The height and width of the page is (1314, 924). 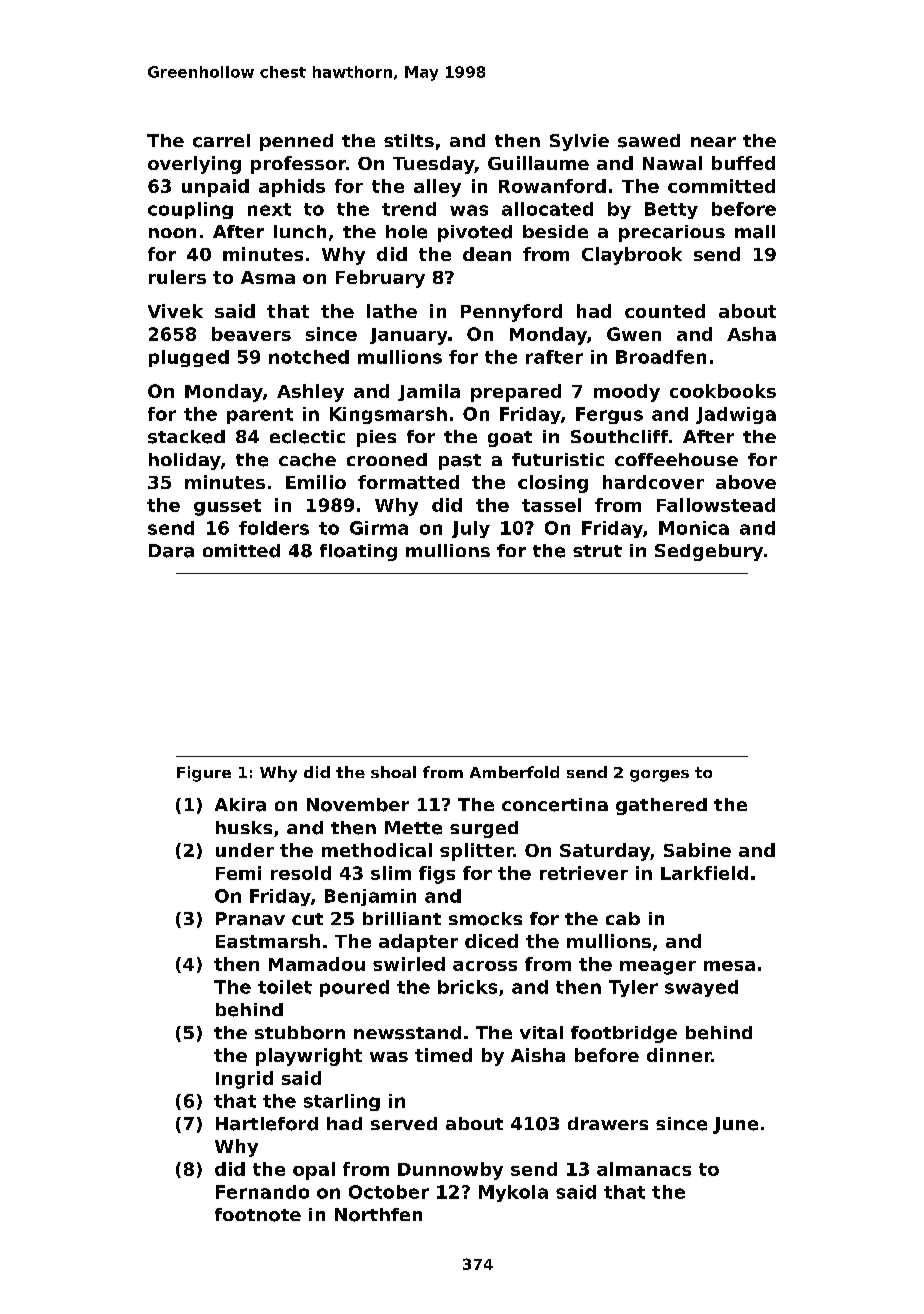 I want to click on footnote, so click(x=258, y=1215).
